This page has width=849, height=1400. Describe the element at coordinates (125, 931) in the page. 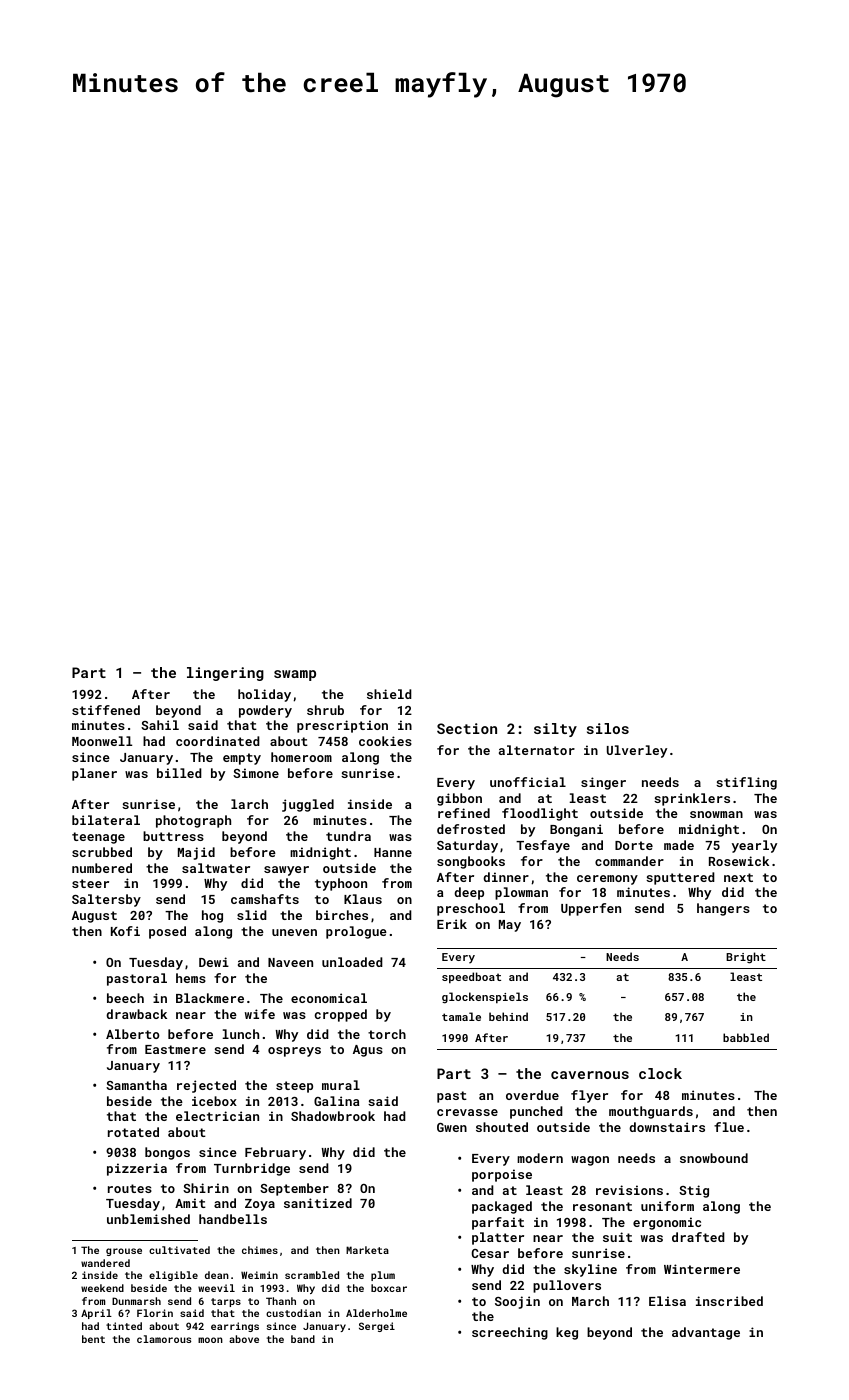

I see `Kofi` at that location.
